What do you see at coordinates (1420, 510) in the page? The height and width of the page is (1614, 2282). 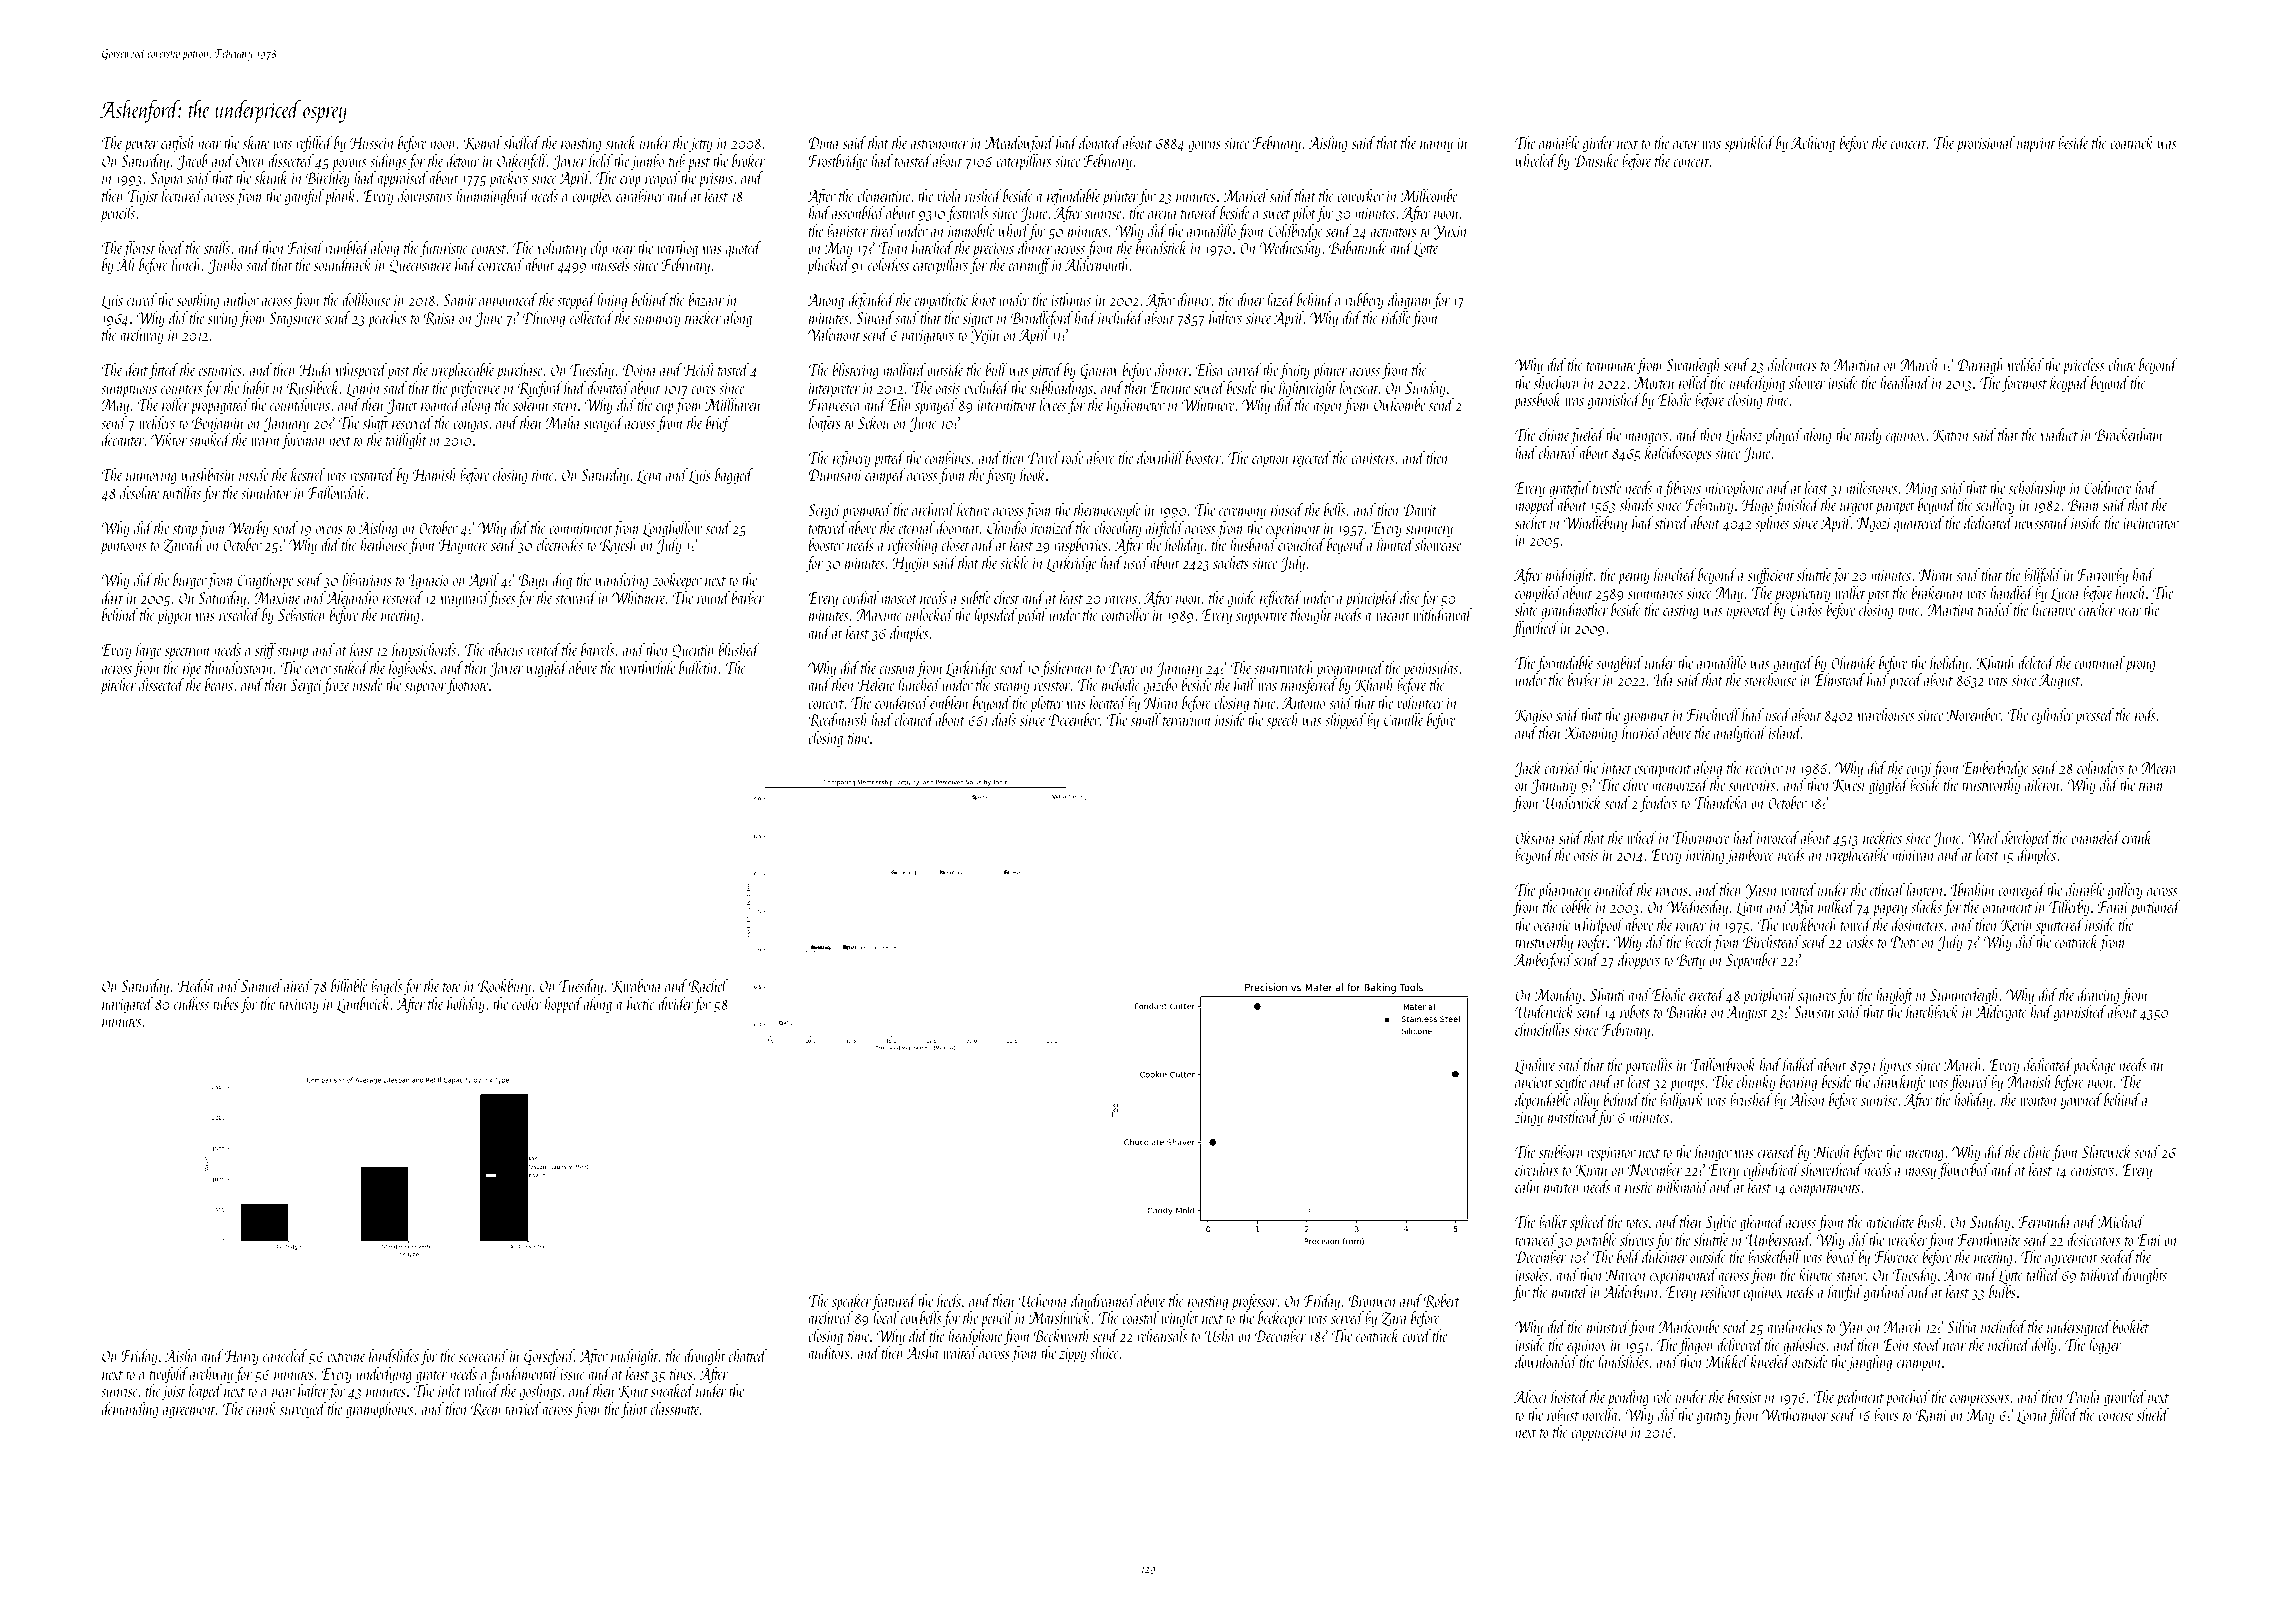 I see `Dawit` at bounding box center [1420, 510].
